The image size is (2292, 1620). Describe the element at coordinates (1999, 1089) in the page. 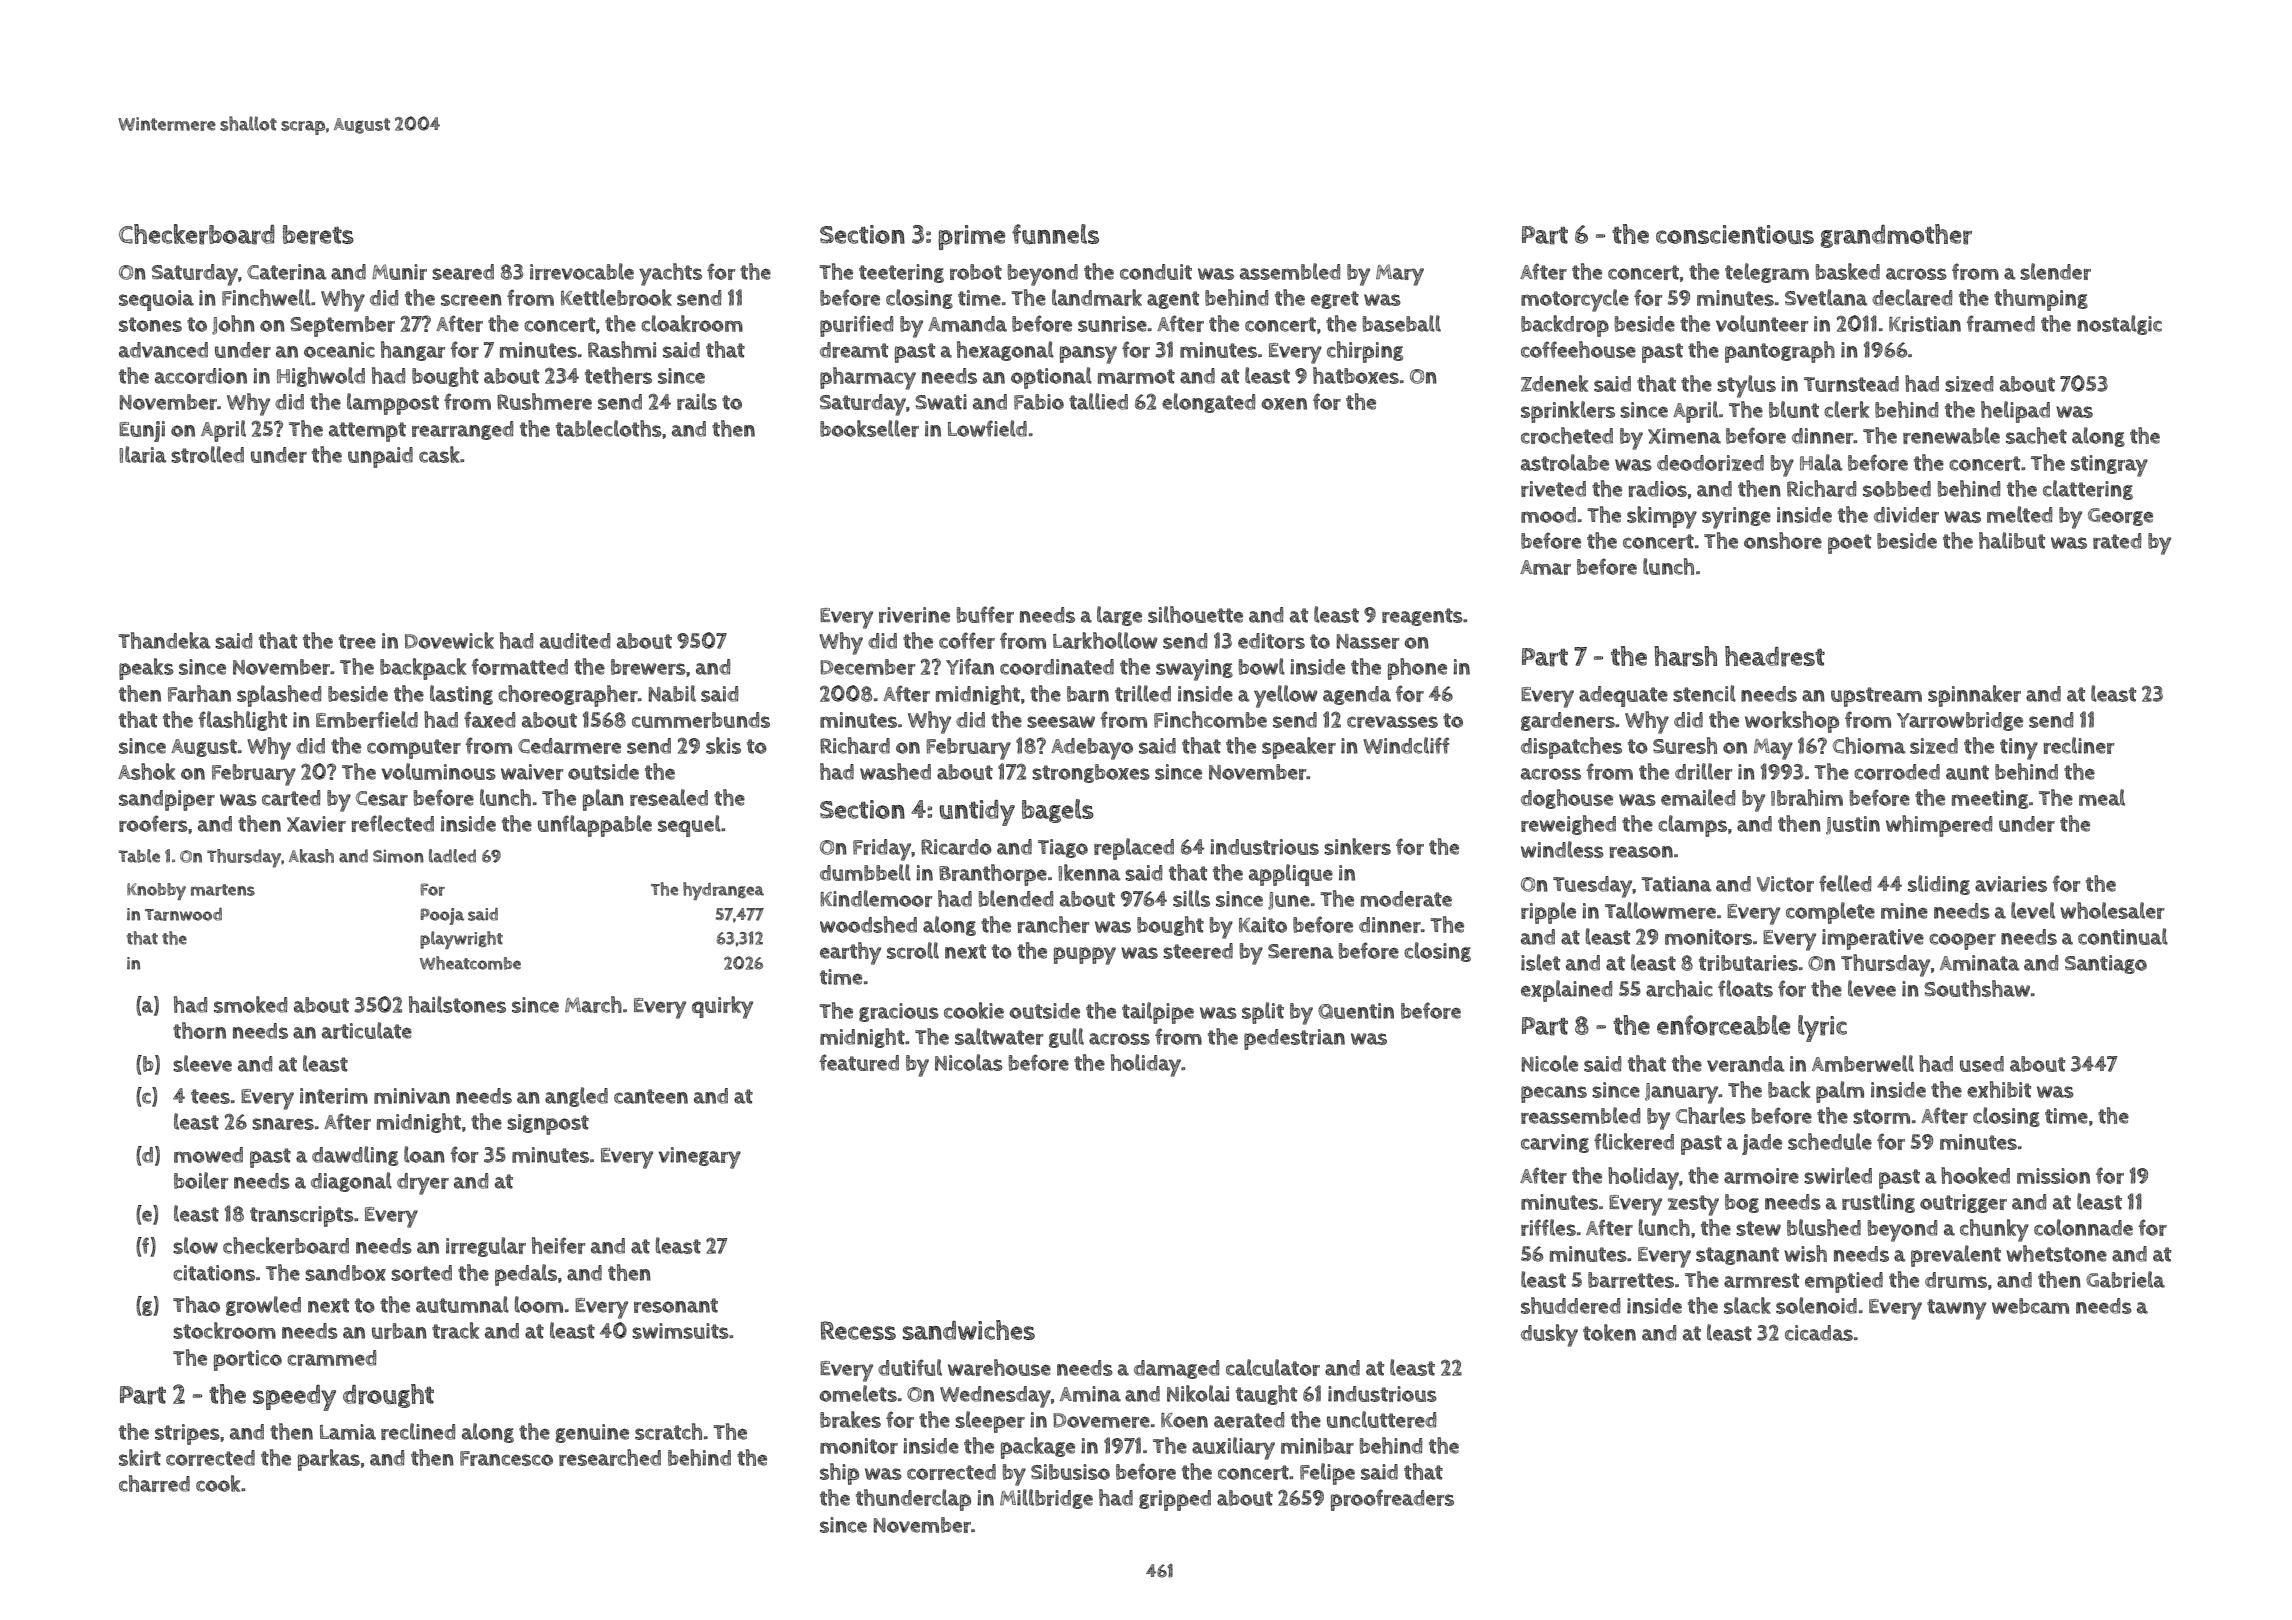

I see `exhibit` at that location.
